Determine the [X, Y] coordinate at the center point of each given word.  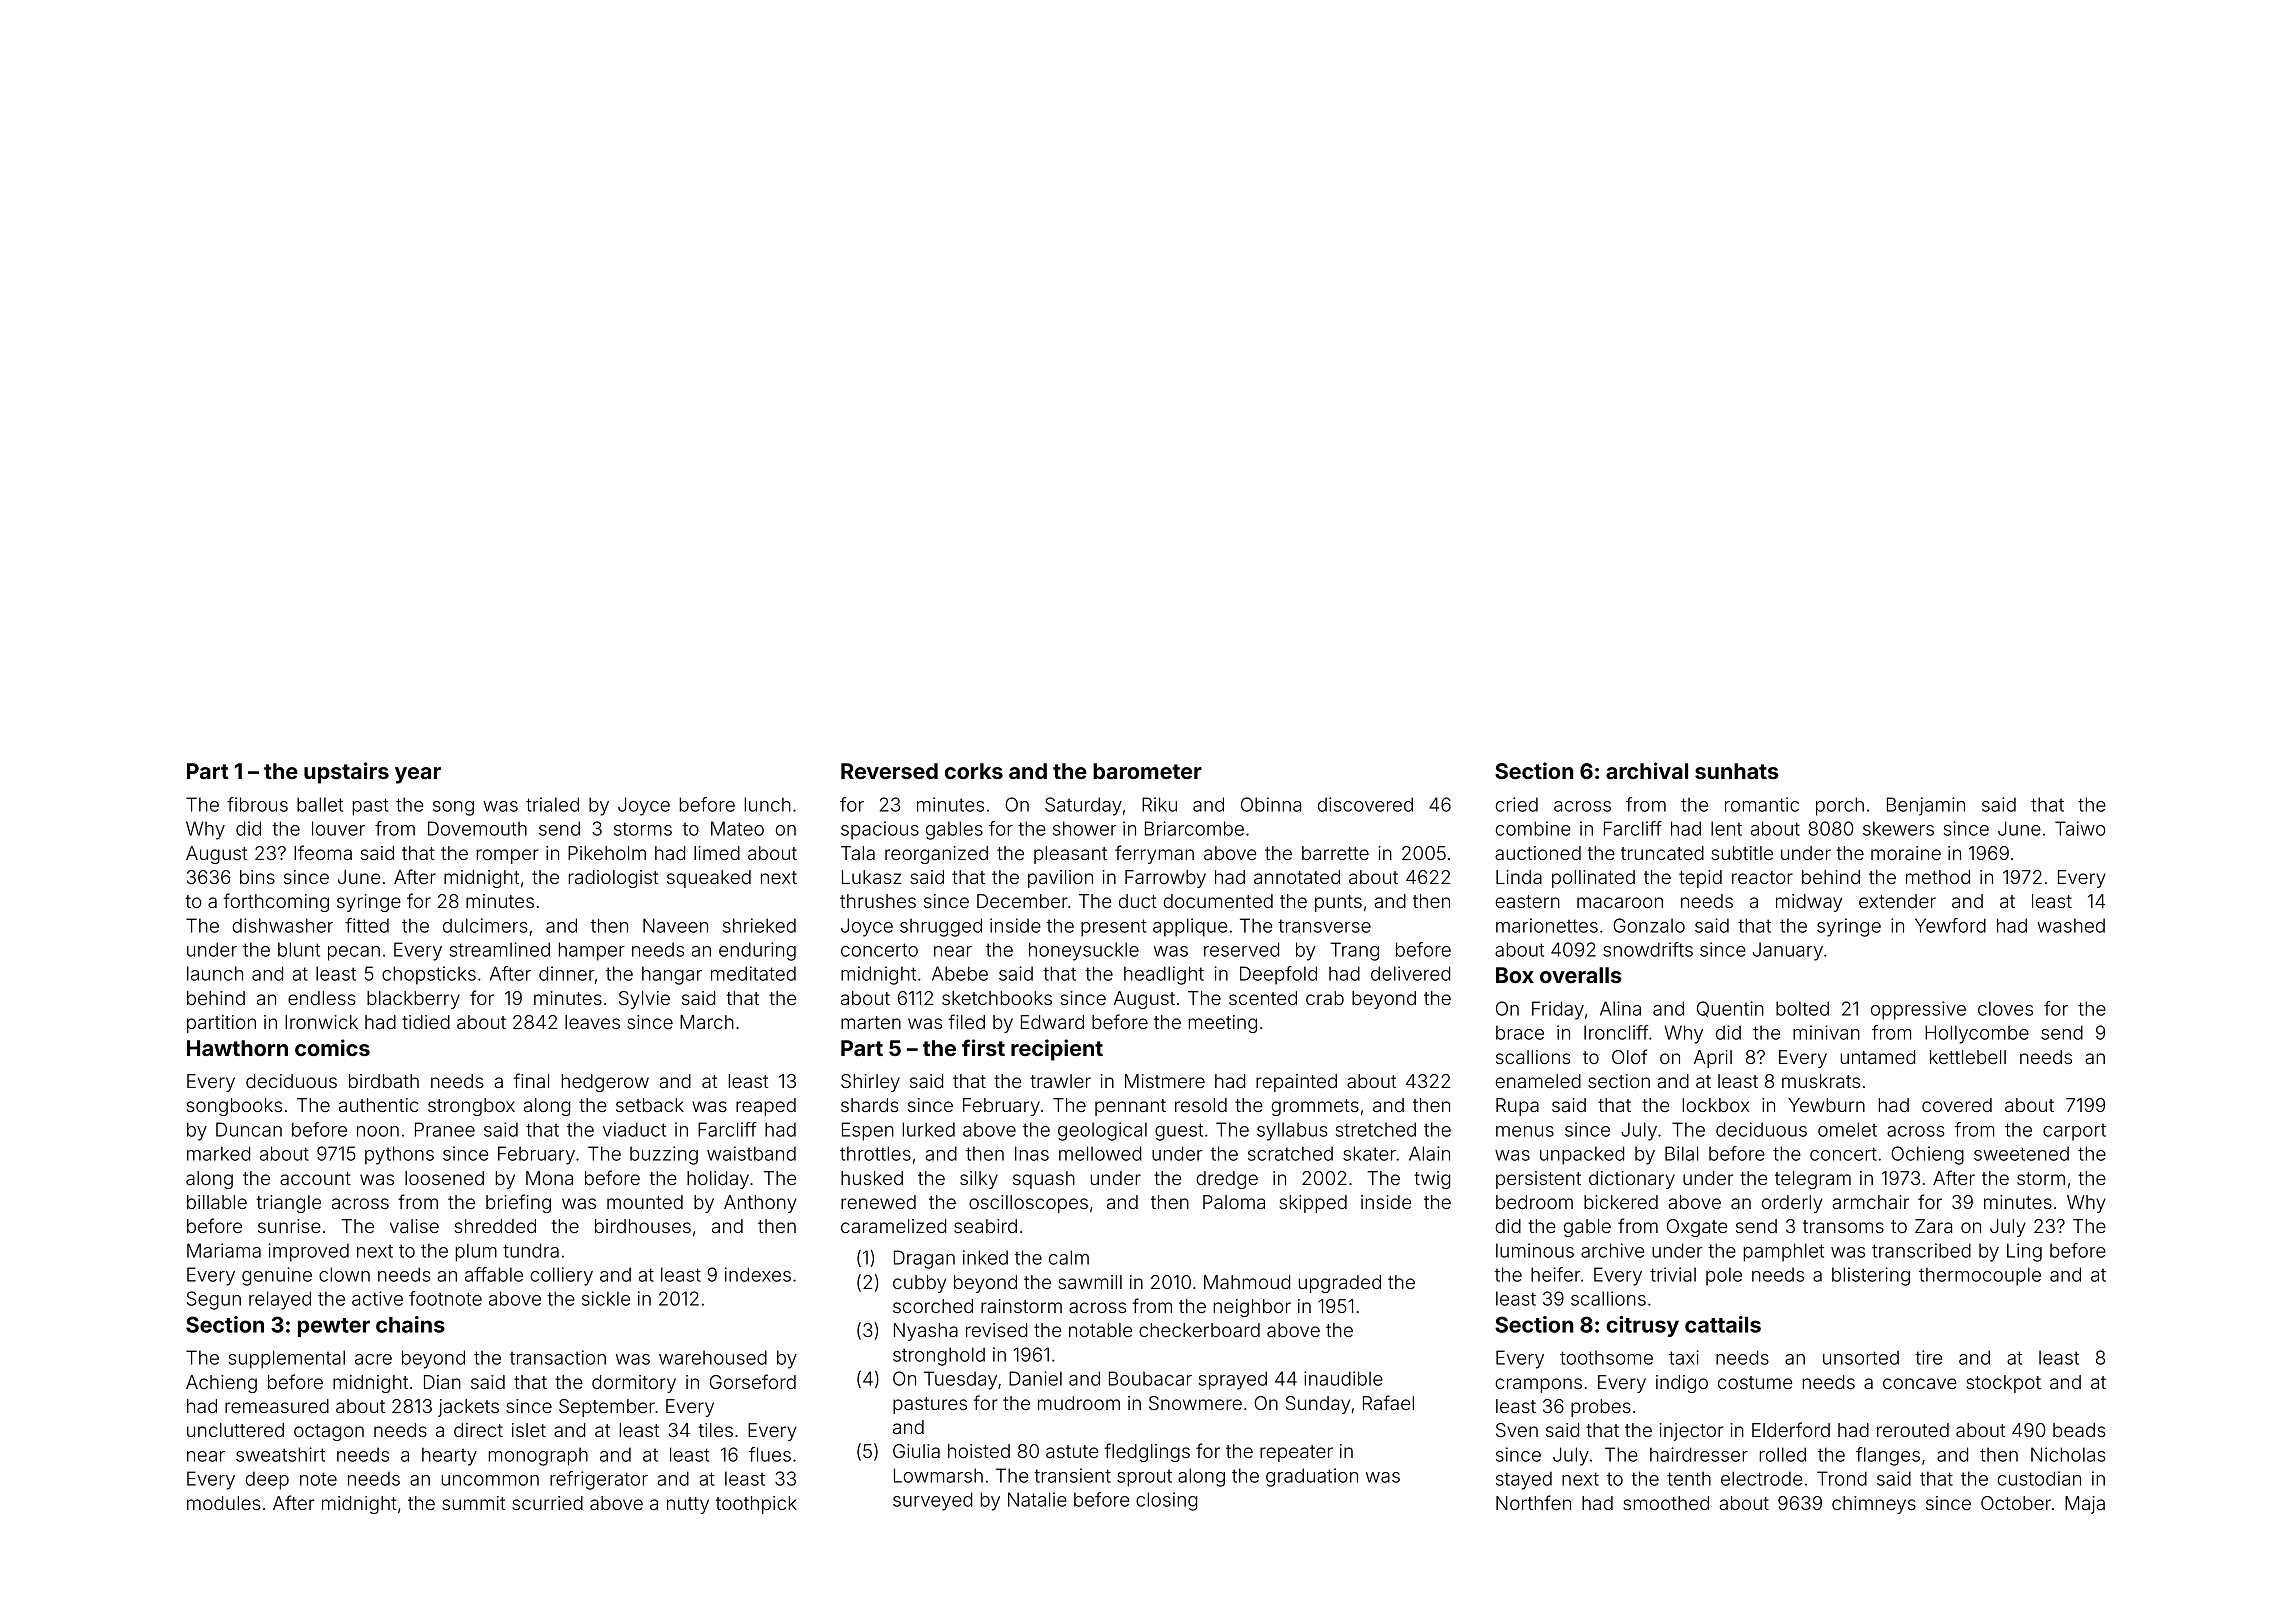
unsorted [1861, 1357]
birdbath [384, 1081]
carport [2074, 1132]
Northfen [1533, 1502]
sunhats [1737, 771]
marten [871, 1022]
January [1788, 951]
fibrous [257, 804]
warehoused [713, 1357]
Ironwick [321, 1022]
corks [974, 771]
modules [224, 1503]
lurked [928, 1129]
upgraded [1339, 1284]
